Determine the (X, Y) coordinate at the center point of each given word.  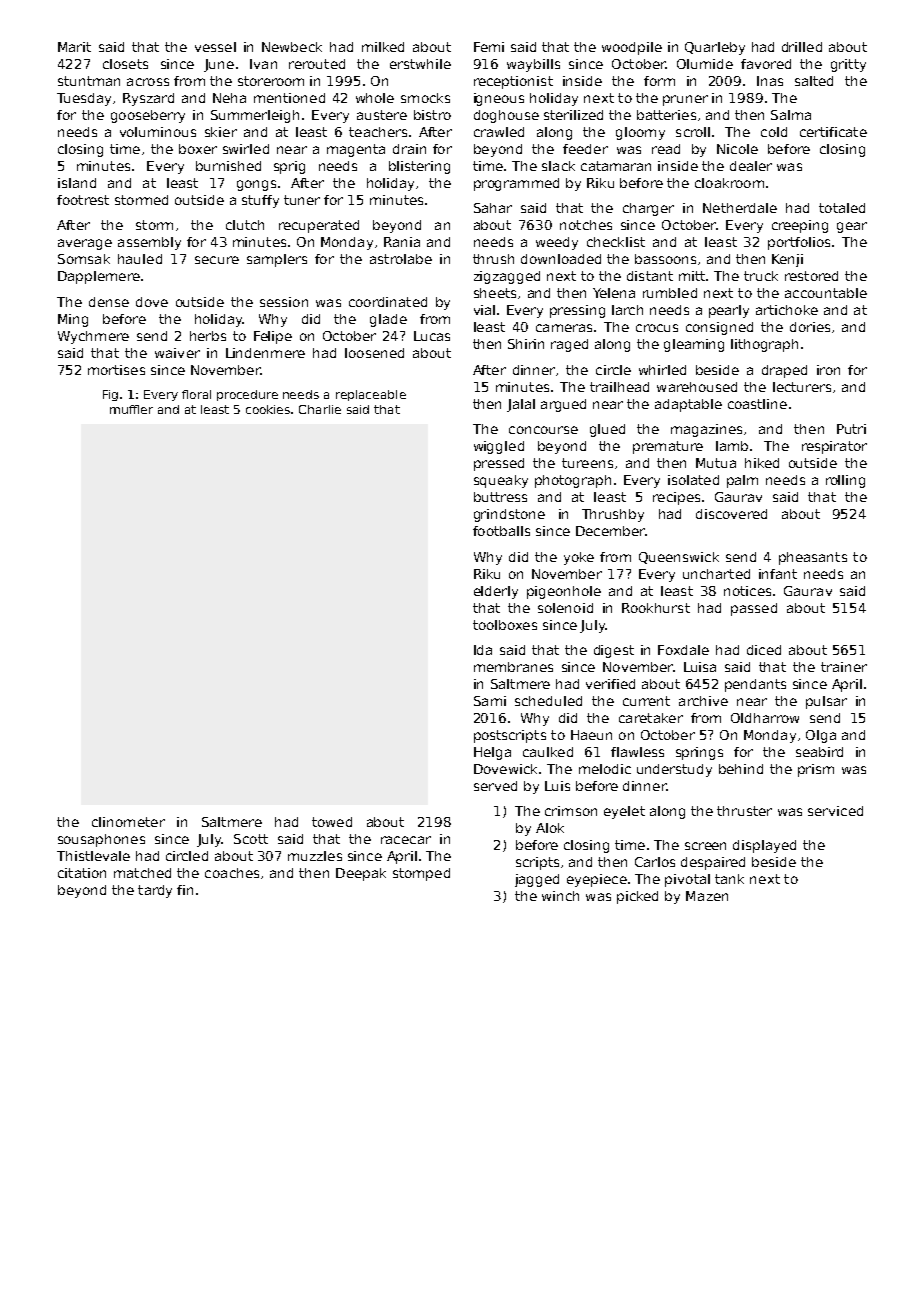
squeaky (501, 481)
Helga (492, 753)
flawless (637, 752)
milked (383, 47)
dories (810, 327)
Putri (851, 429)
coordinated (388, 302)
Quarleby (715, 48)
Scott (251, 839)
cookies (268, 409)
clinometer (128, 822)
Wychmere (93, 337)
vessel (215, 47)
